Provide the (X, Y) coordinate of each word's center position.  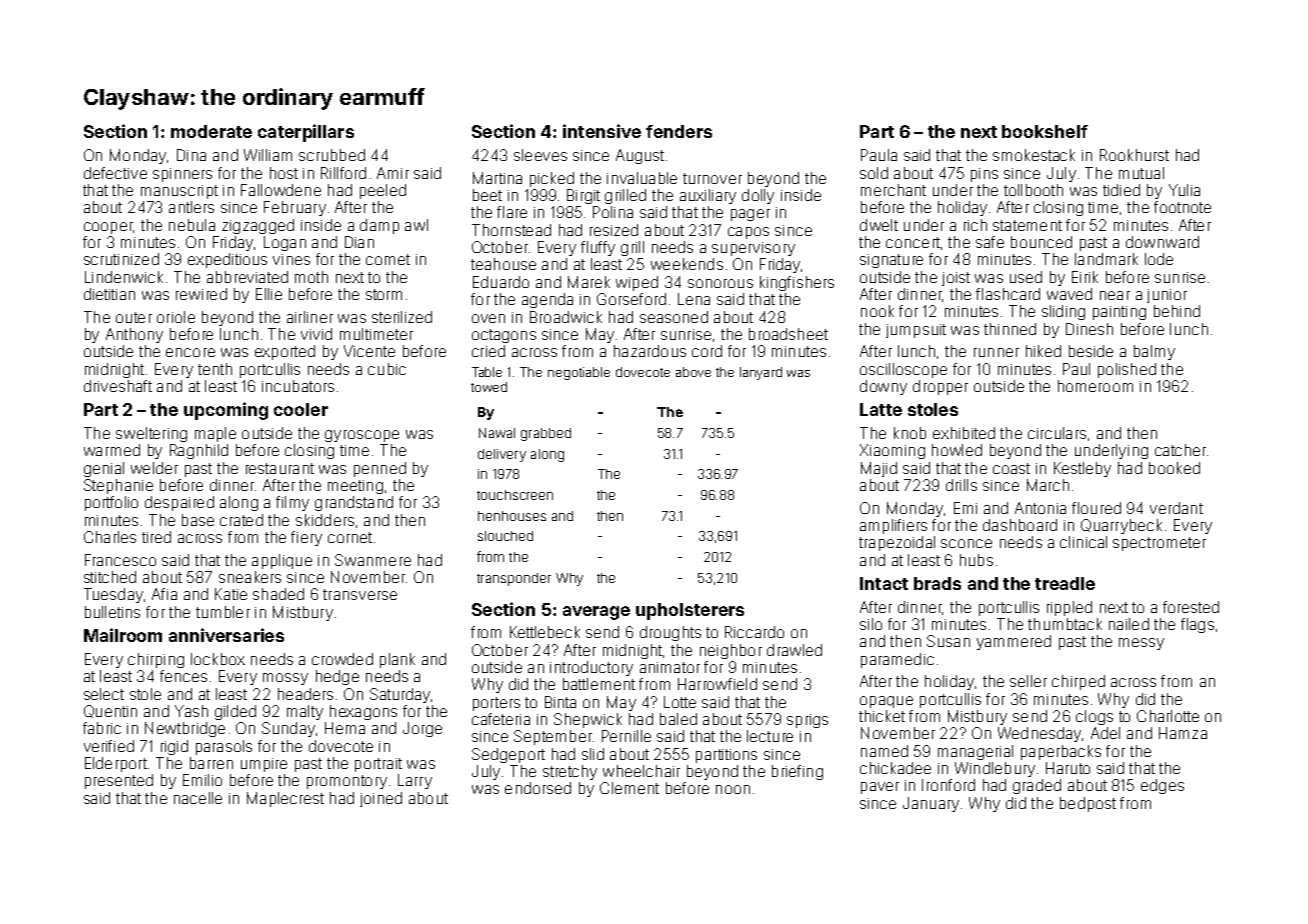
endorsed (538, 788)
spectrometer (1159, 544)
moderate (211, 131)
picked (552, 179)
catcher (1180, 450)
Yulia (1184, 190)
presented (119, 781)
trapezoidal (897, 543)
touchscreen (515, 495)
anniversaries (226, 635)
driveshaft (118, 386)
